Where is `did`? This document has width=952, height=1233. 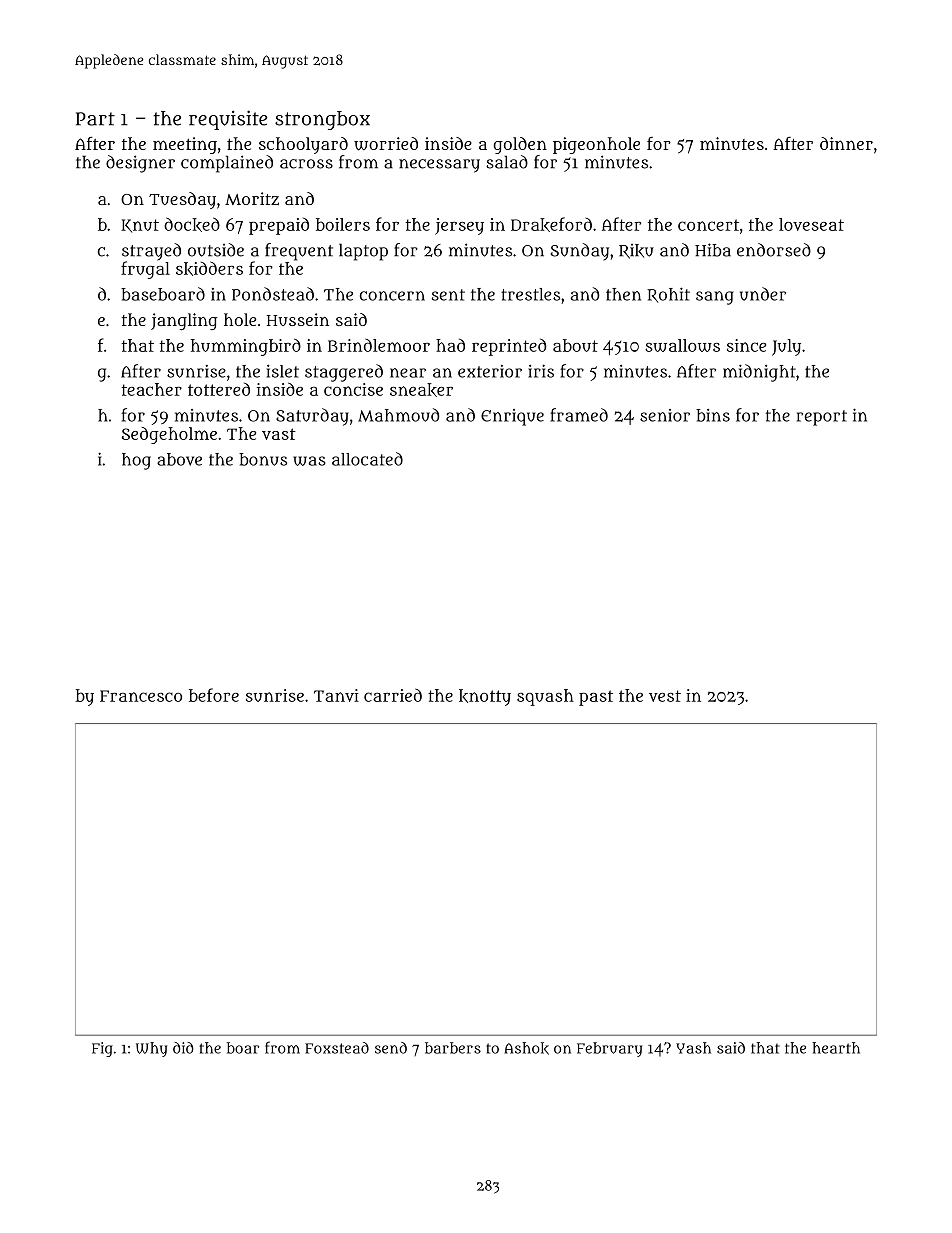 did is located at coordinates (183, 1048).
